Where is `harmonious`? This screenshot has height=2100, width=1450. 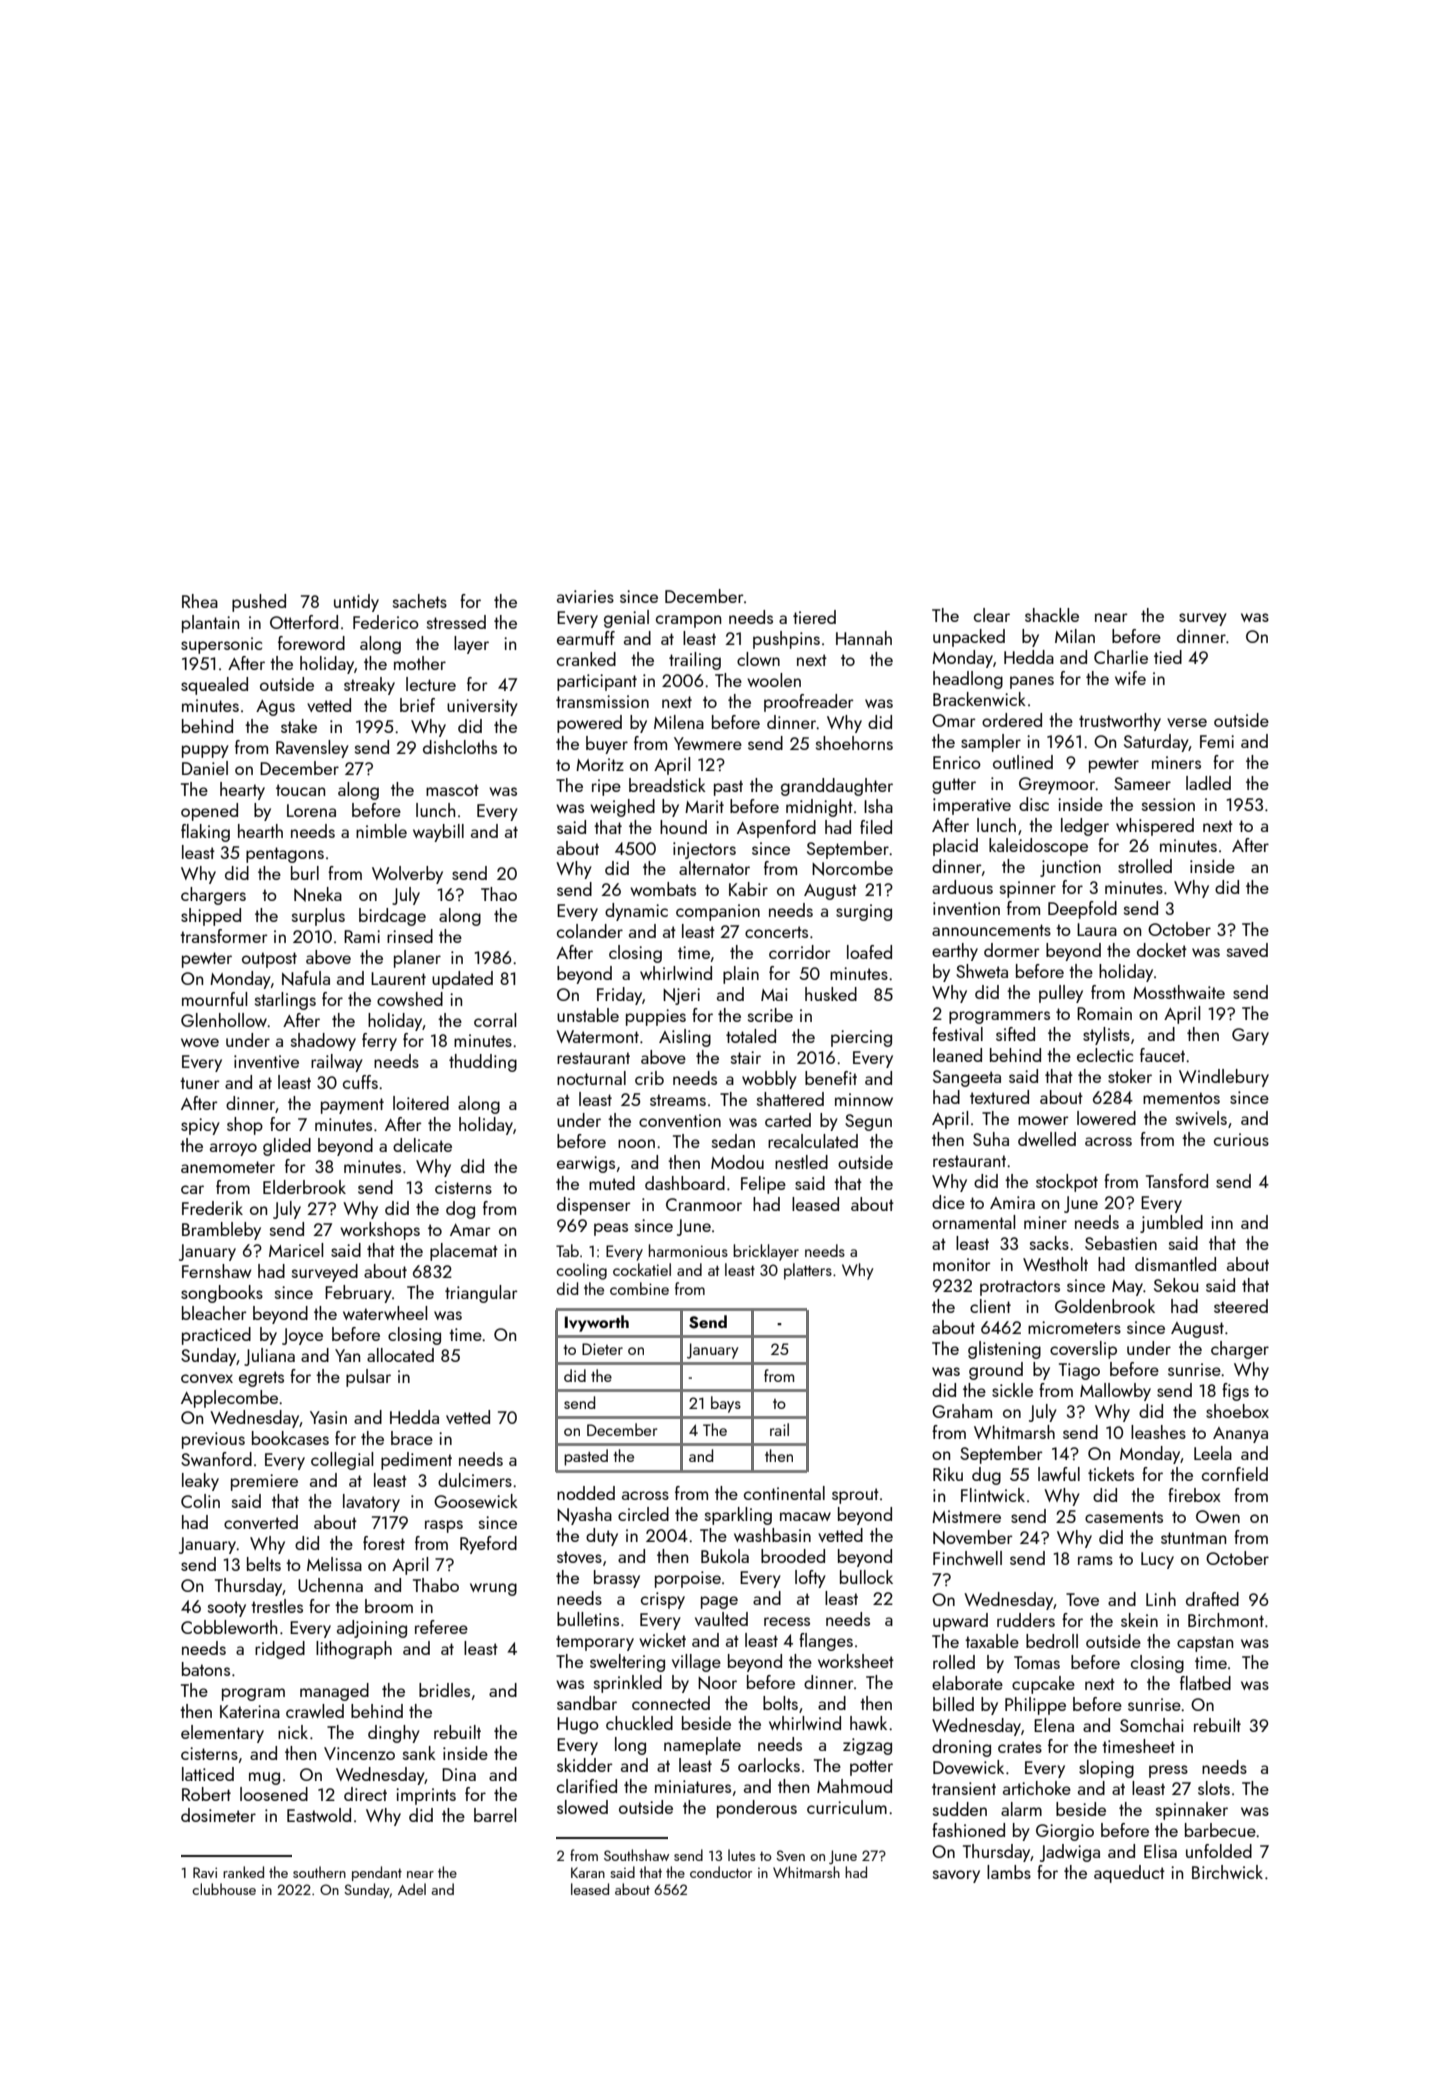
harmonious is located at coordinates (688, 1250).
